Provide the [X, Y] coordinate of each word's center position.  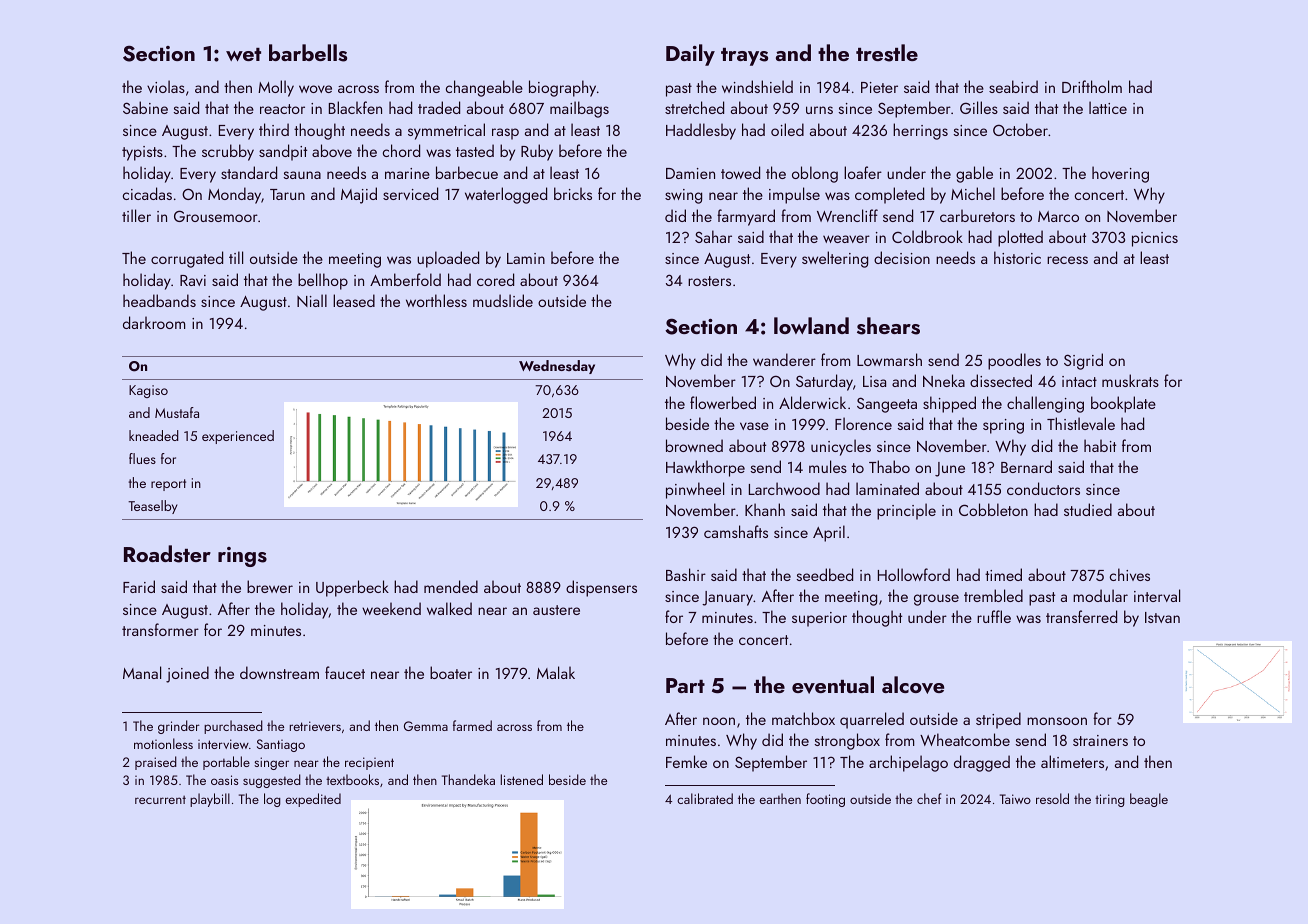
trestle [887, 53]
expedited [313, 800]
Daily [690, 55]
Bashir [686, 574]
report [168, 485]
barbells [308, 53]
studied [1088, 509]
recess [1067, 260]
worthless [436, 300]
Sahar [713, 236]
